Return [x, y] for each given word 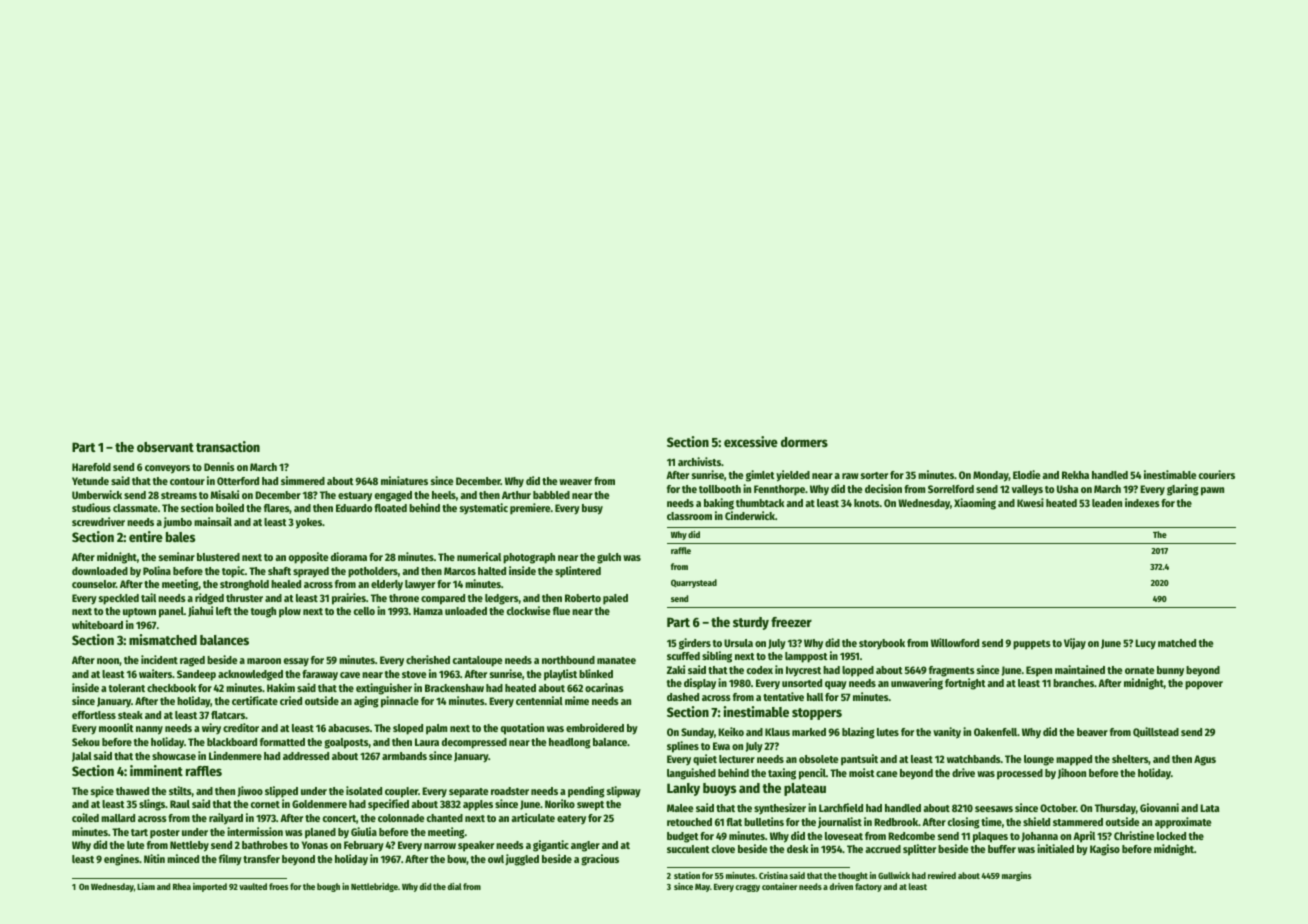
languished [691, 774]
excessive [751, 441]
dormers [804, 442]
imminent [156, 770]
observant [165, 447]
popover [1204, 685]
